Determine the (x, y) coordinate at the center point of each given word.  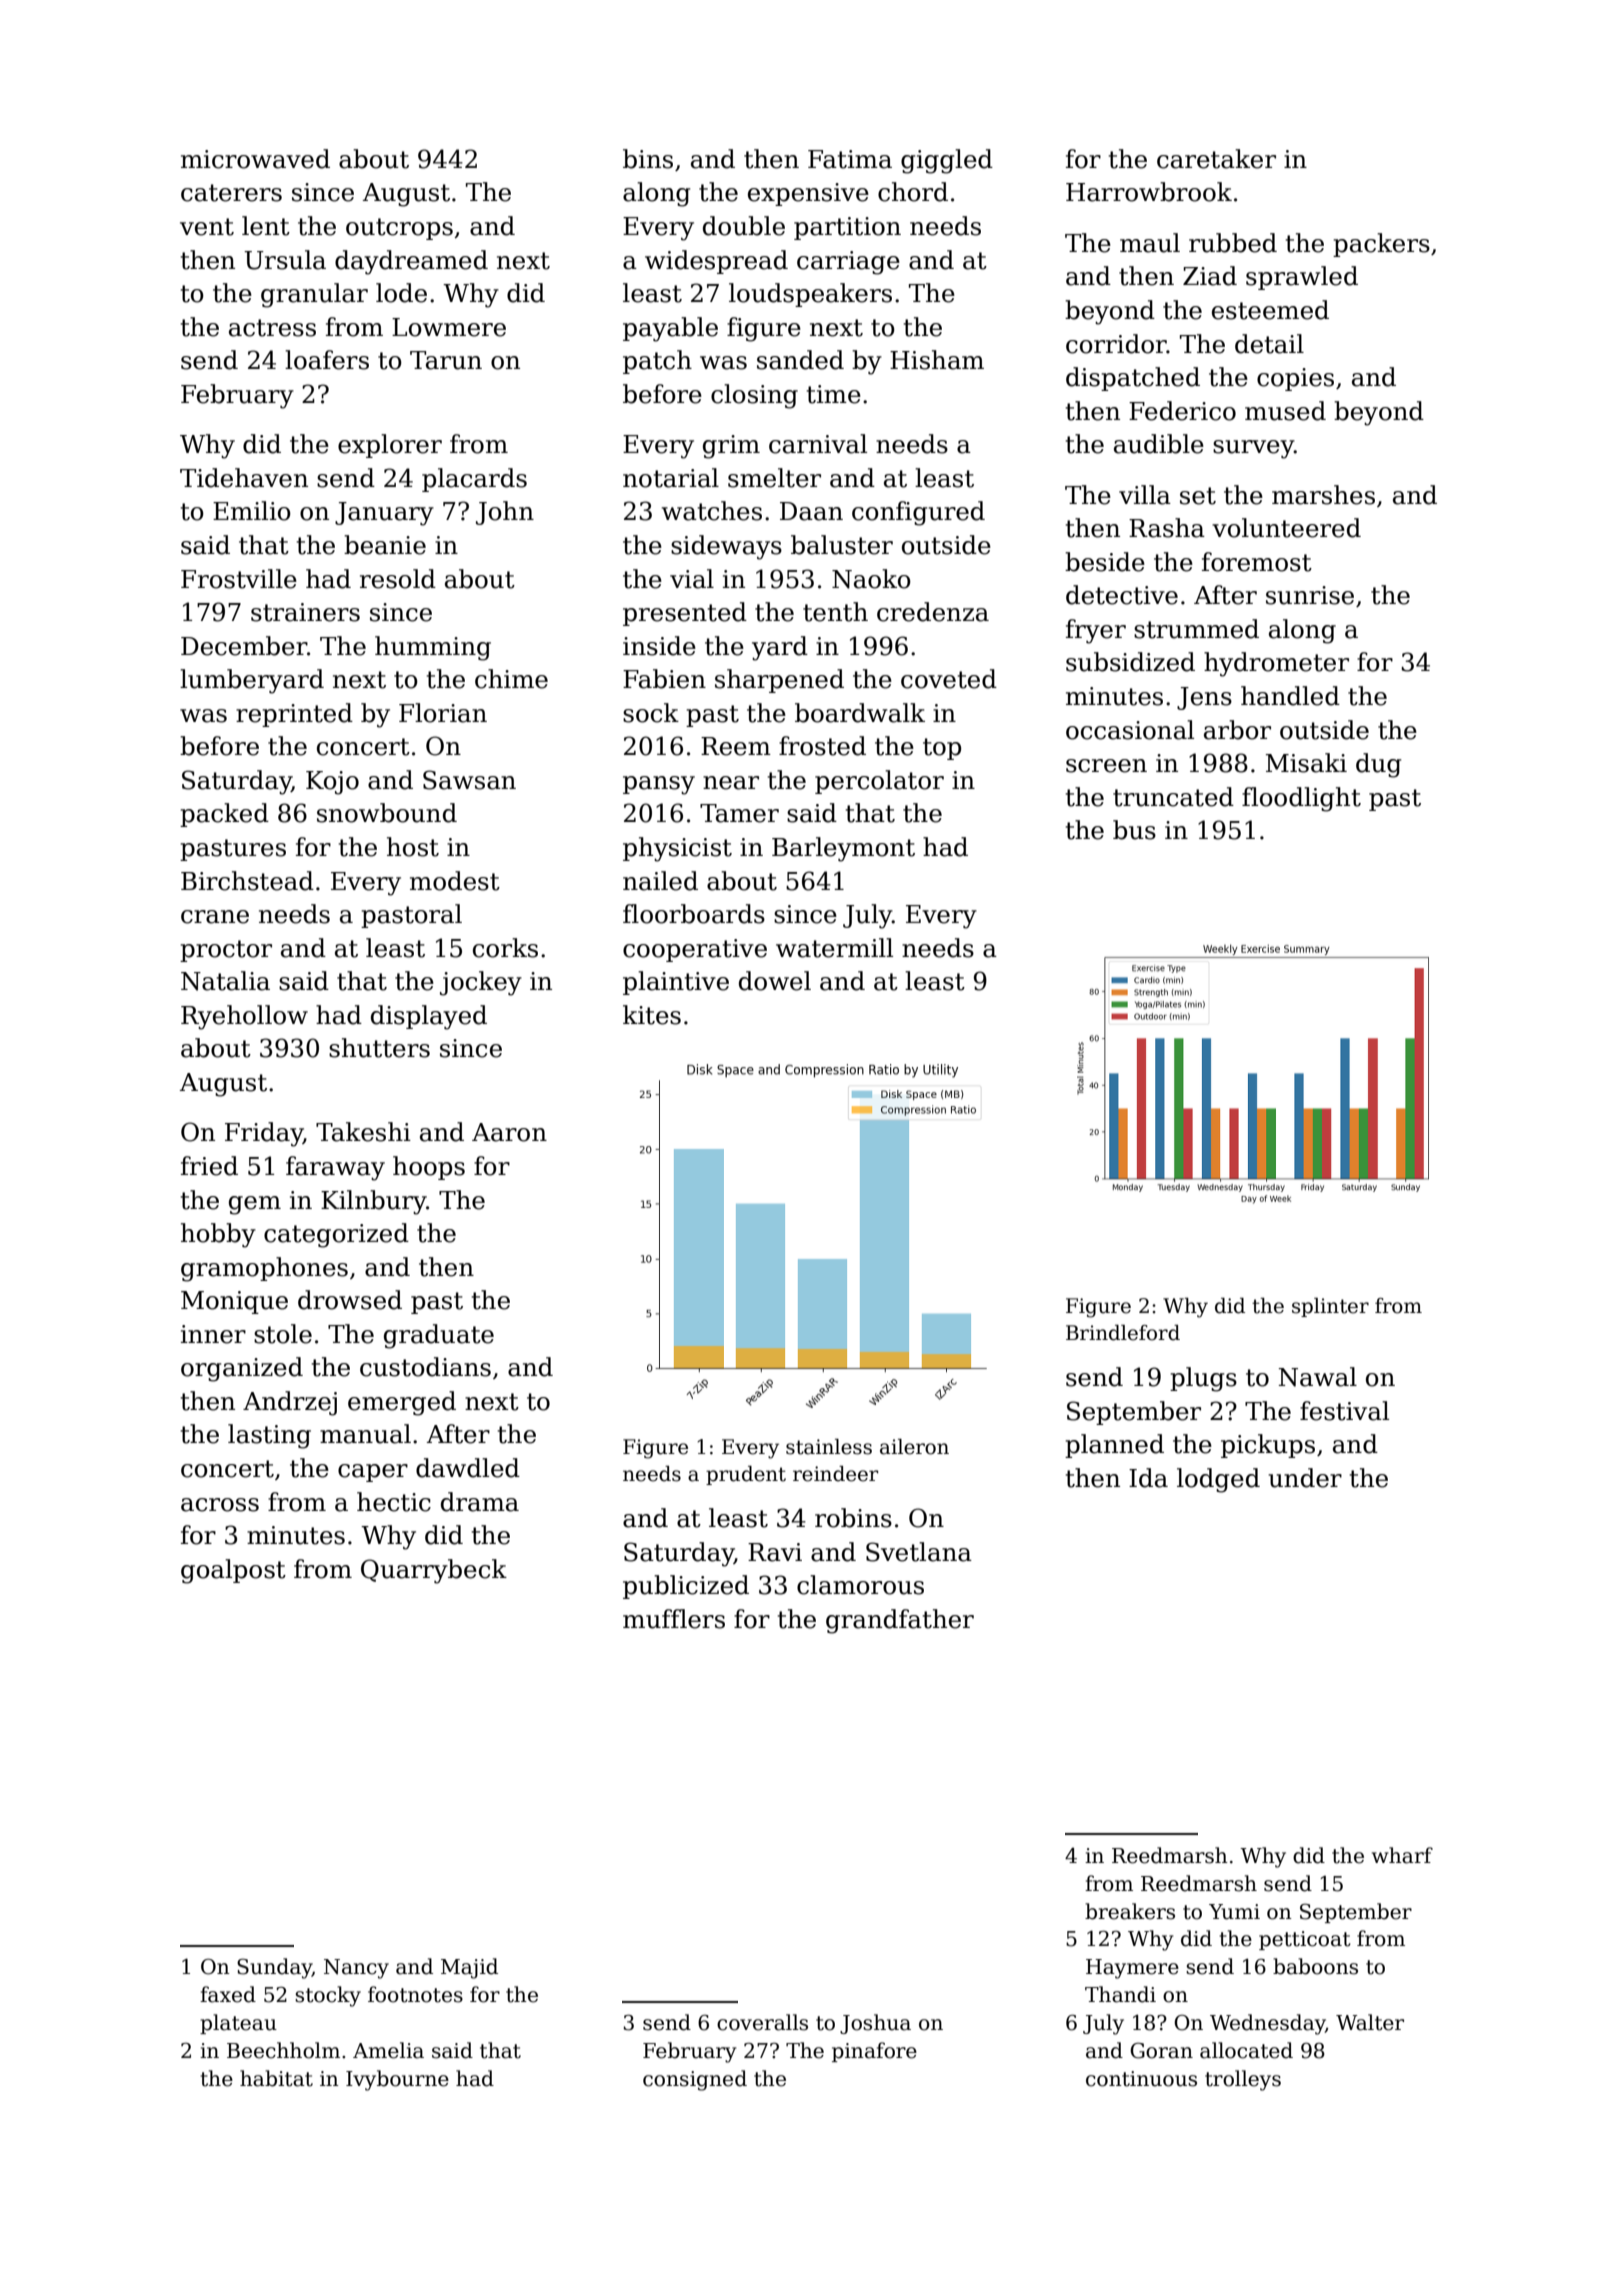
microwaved (255, 159)
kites (652, 1015)
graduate (439, 1336)
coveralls (762, 2022)
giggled (947, 161)
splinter (1330, 1307)
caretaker (1216, 159)
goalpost (233, 1571)
